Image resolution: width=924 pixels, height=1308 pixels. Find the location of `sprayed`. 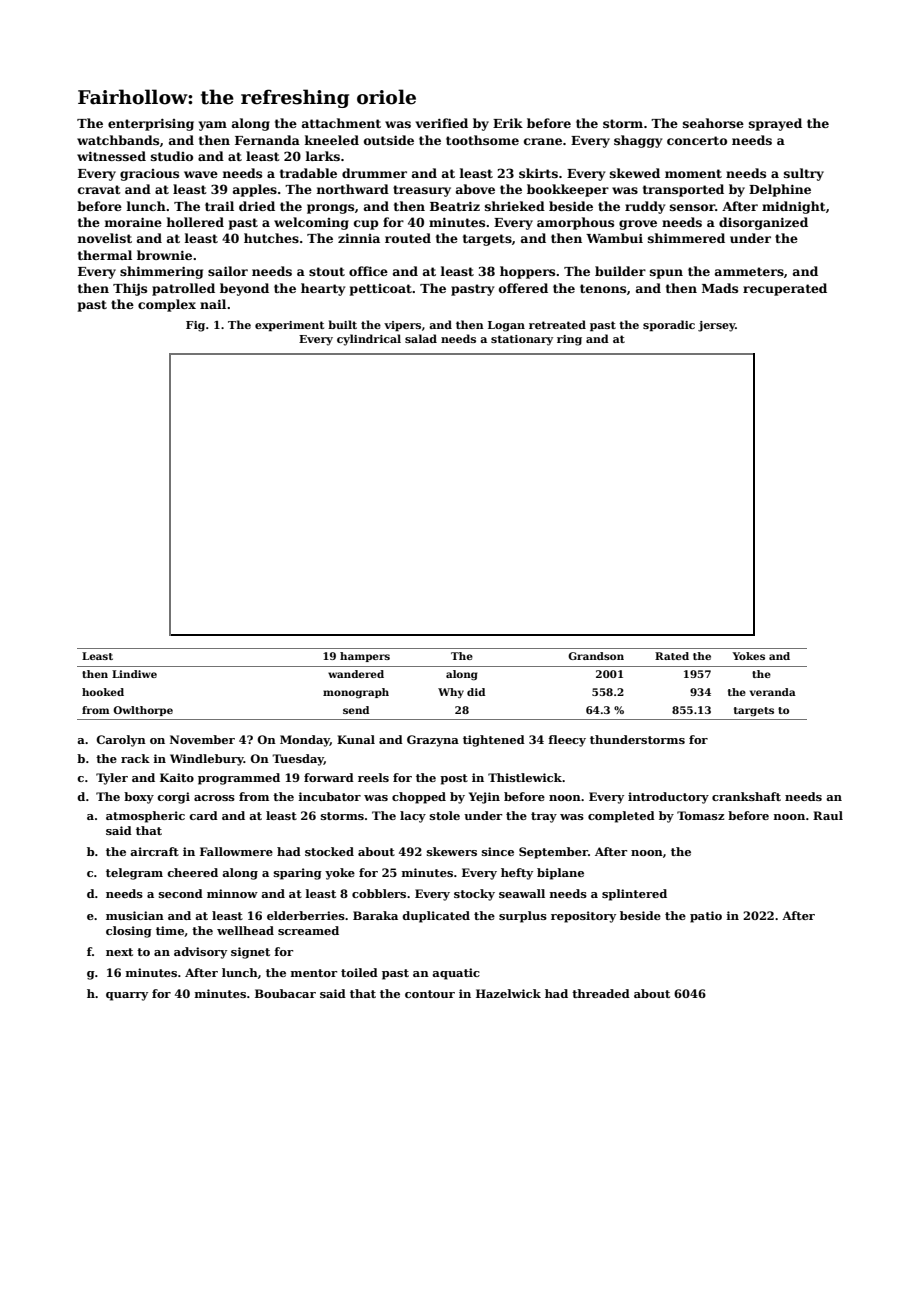

sprayed is located at coordinates (775, 124).
